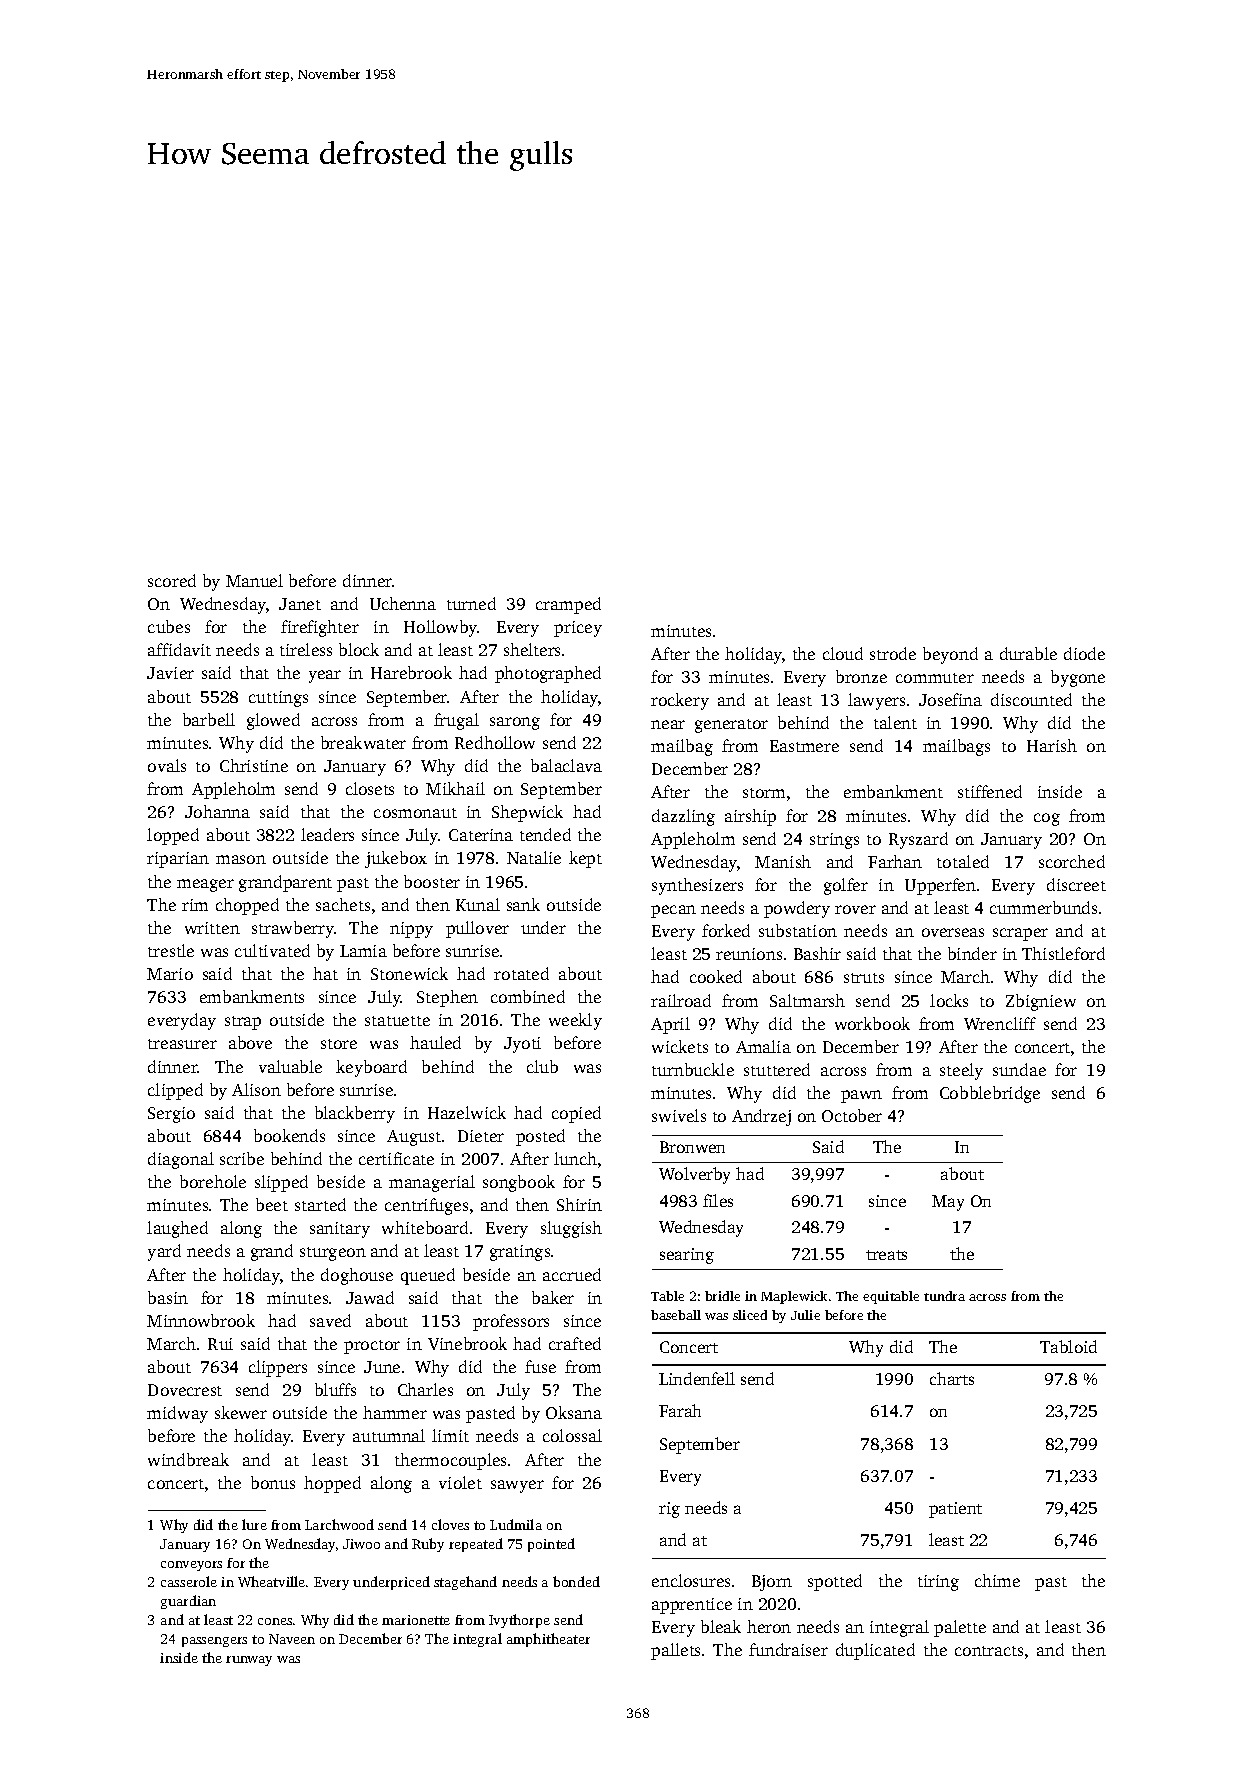  I want to click on discreet, so click(1076, 884).
